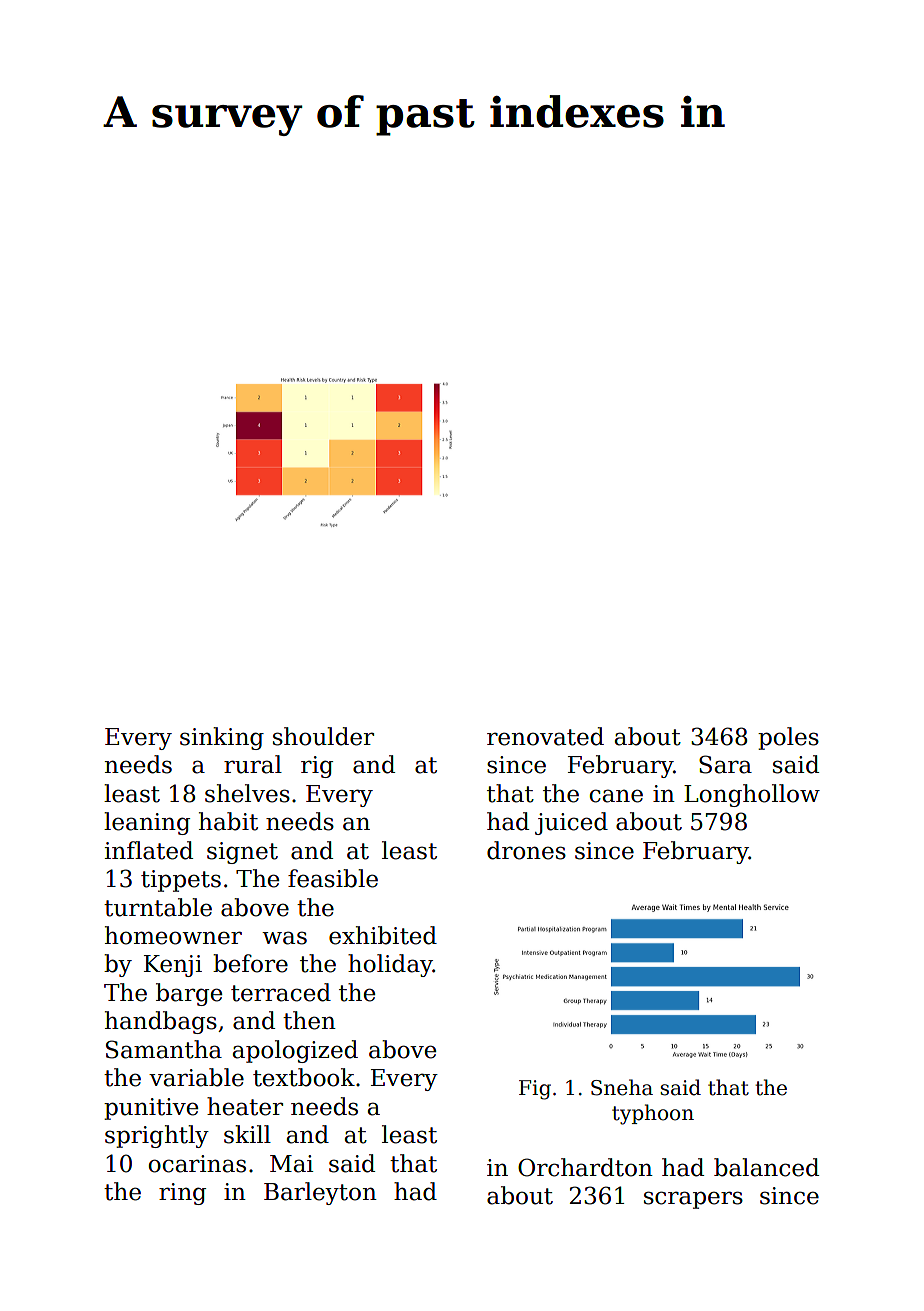  What do you see at coordinates (526, 850) in the page?
I see `drones` at bounding box center [526, 850].
